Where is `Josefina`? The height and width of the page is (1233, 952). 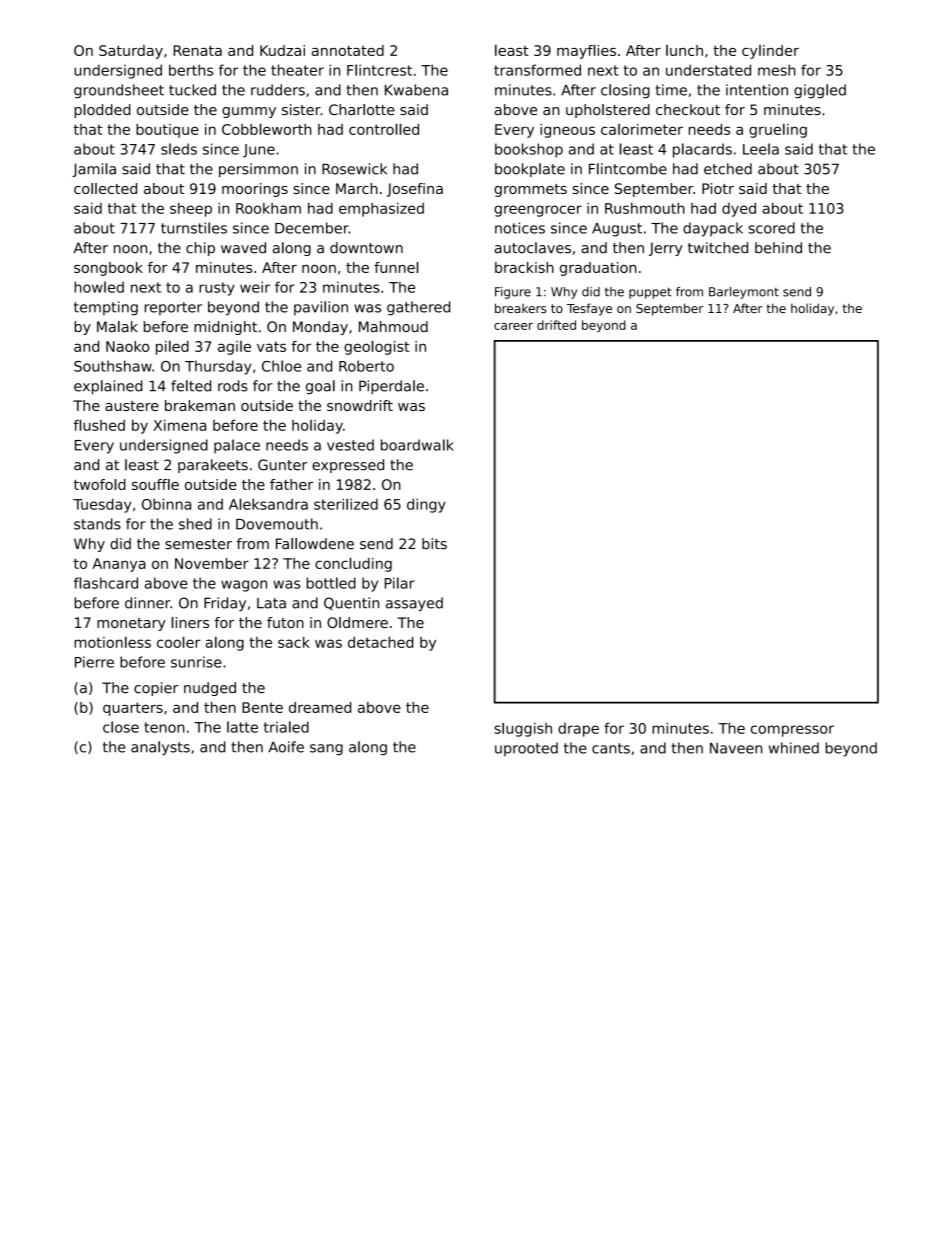
Josefina is located at coordinates (415, 190).
